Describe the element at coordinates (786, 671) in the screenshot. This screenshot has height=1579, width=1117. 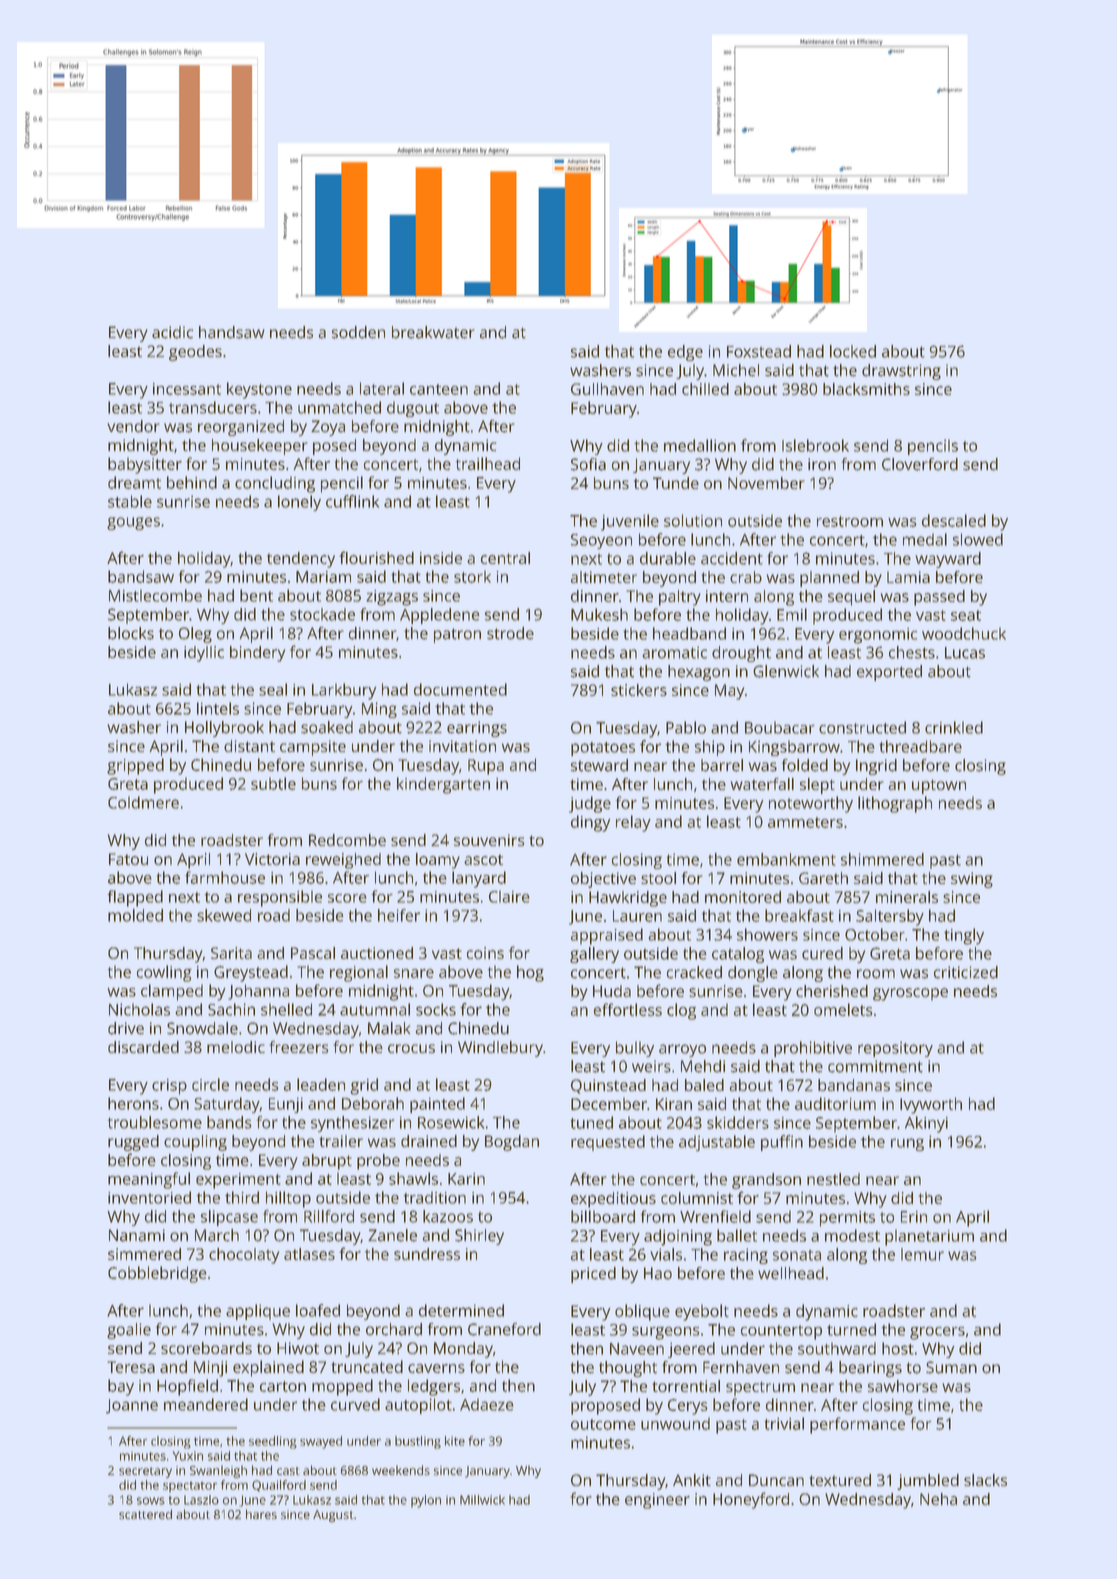
I see `Glenwick` at that location.
